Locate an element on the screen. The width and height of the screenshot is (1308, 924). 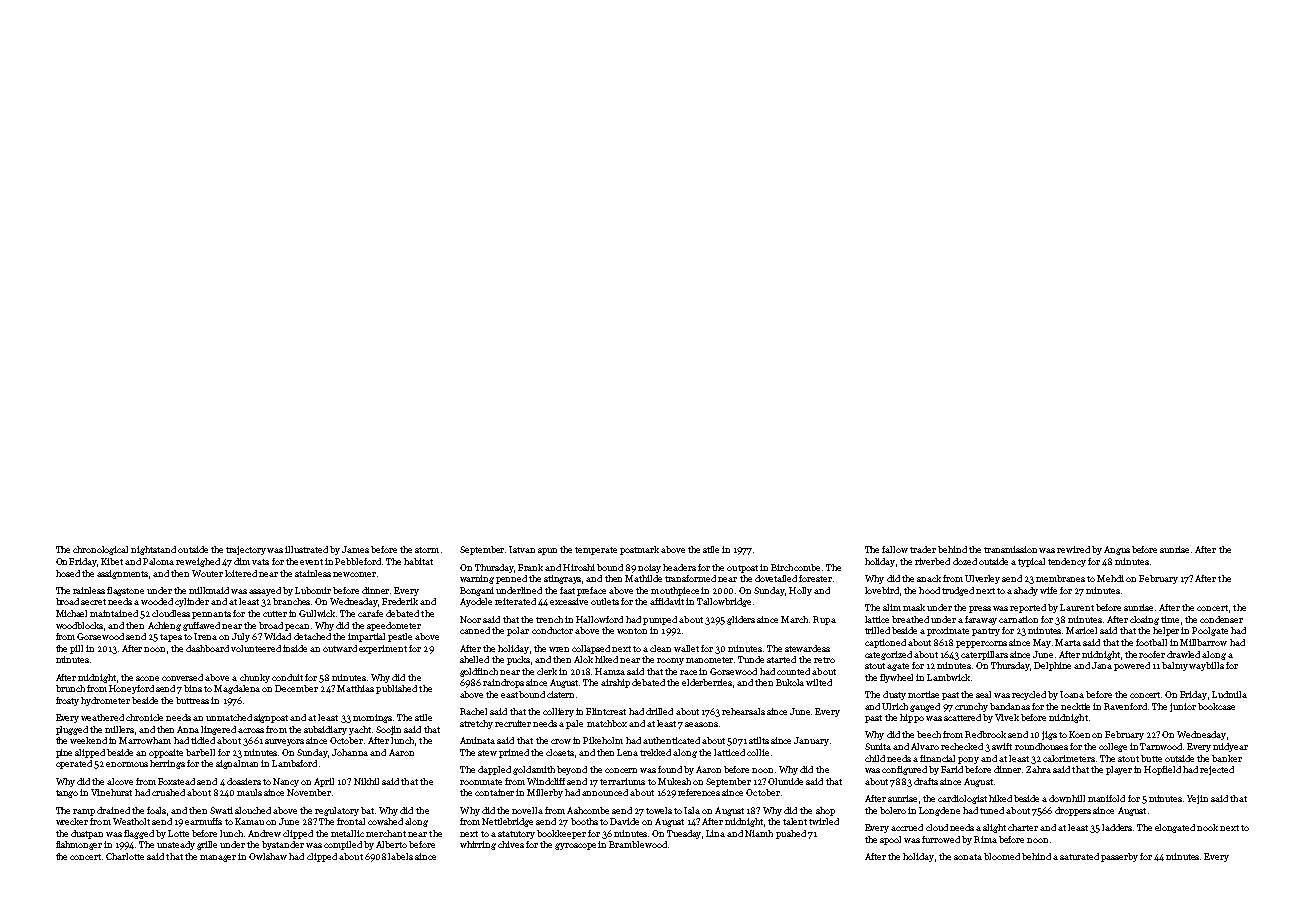
assignments is located at coordinates (122, 574).
